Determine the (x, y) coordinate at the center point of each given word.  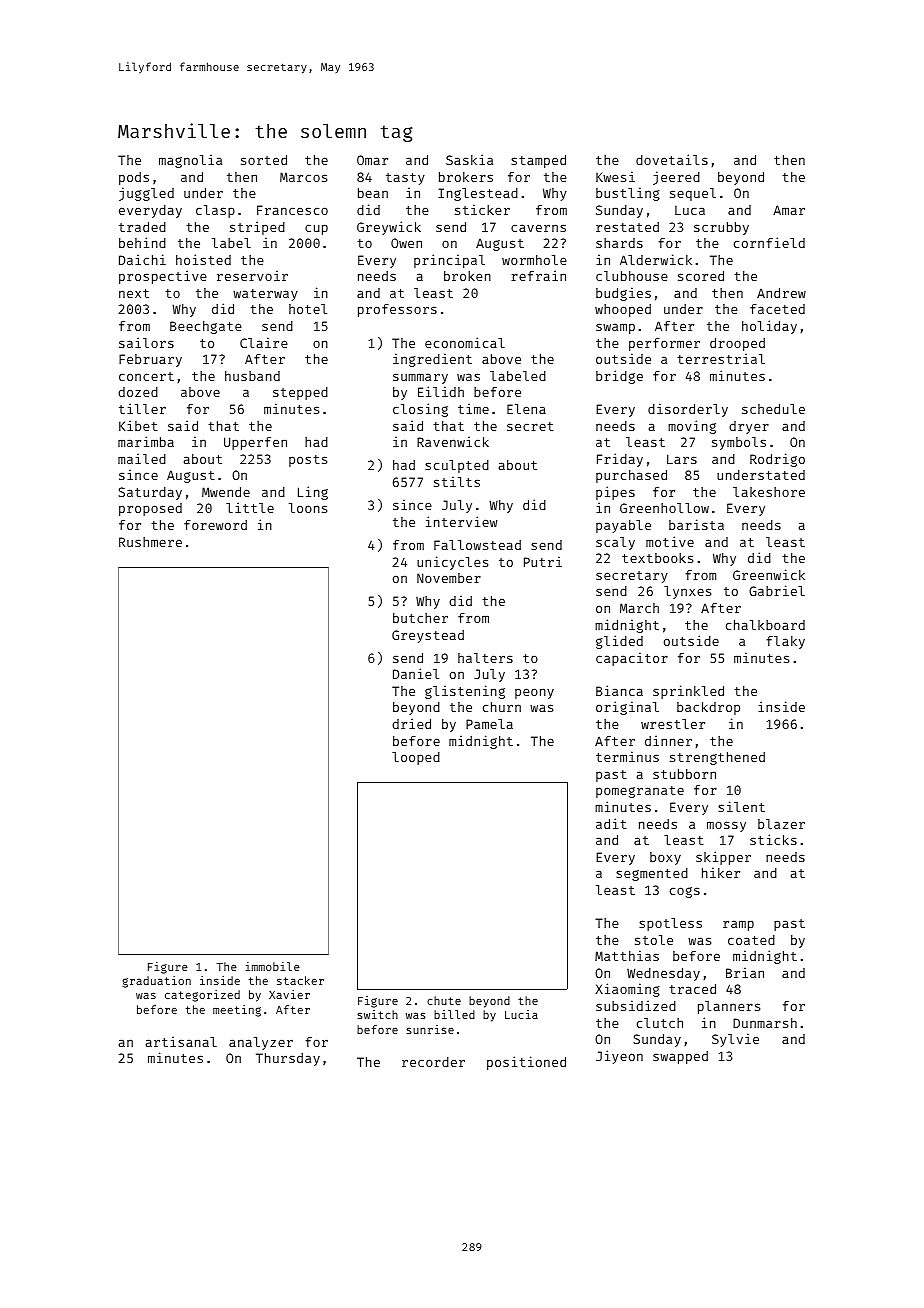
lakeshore (769, 492)
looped (416, 758)
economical (465, 342)
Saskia (469, 159)
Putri (543, 561)
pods (134, 178)
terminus (627, 756)
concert (146, 376)
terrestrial (721, 358)
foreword (215, 525)
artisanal (181, 1041)
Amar (789, 210)
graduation (156, 982)
